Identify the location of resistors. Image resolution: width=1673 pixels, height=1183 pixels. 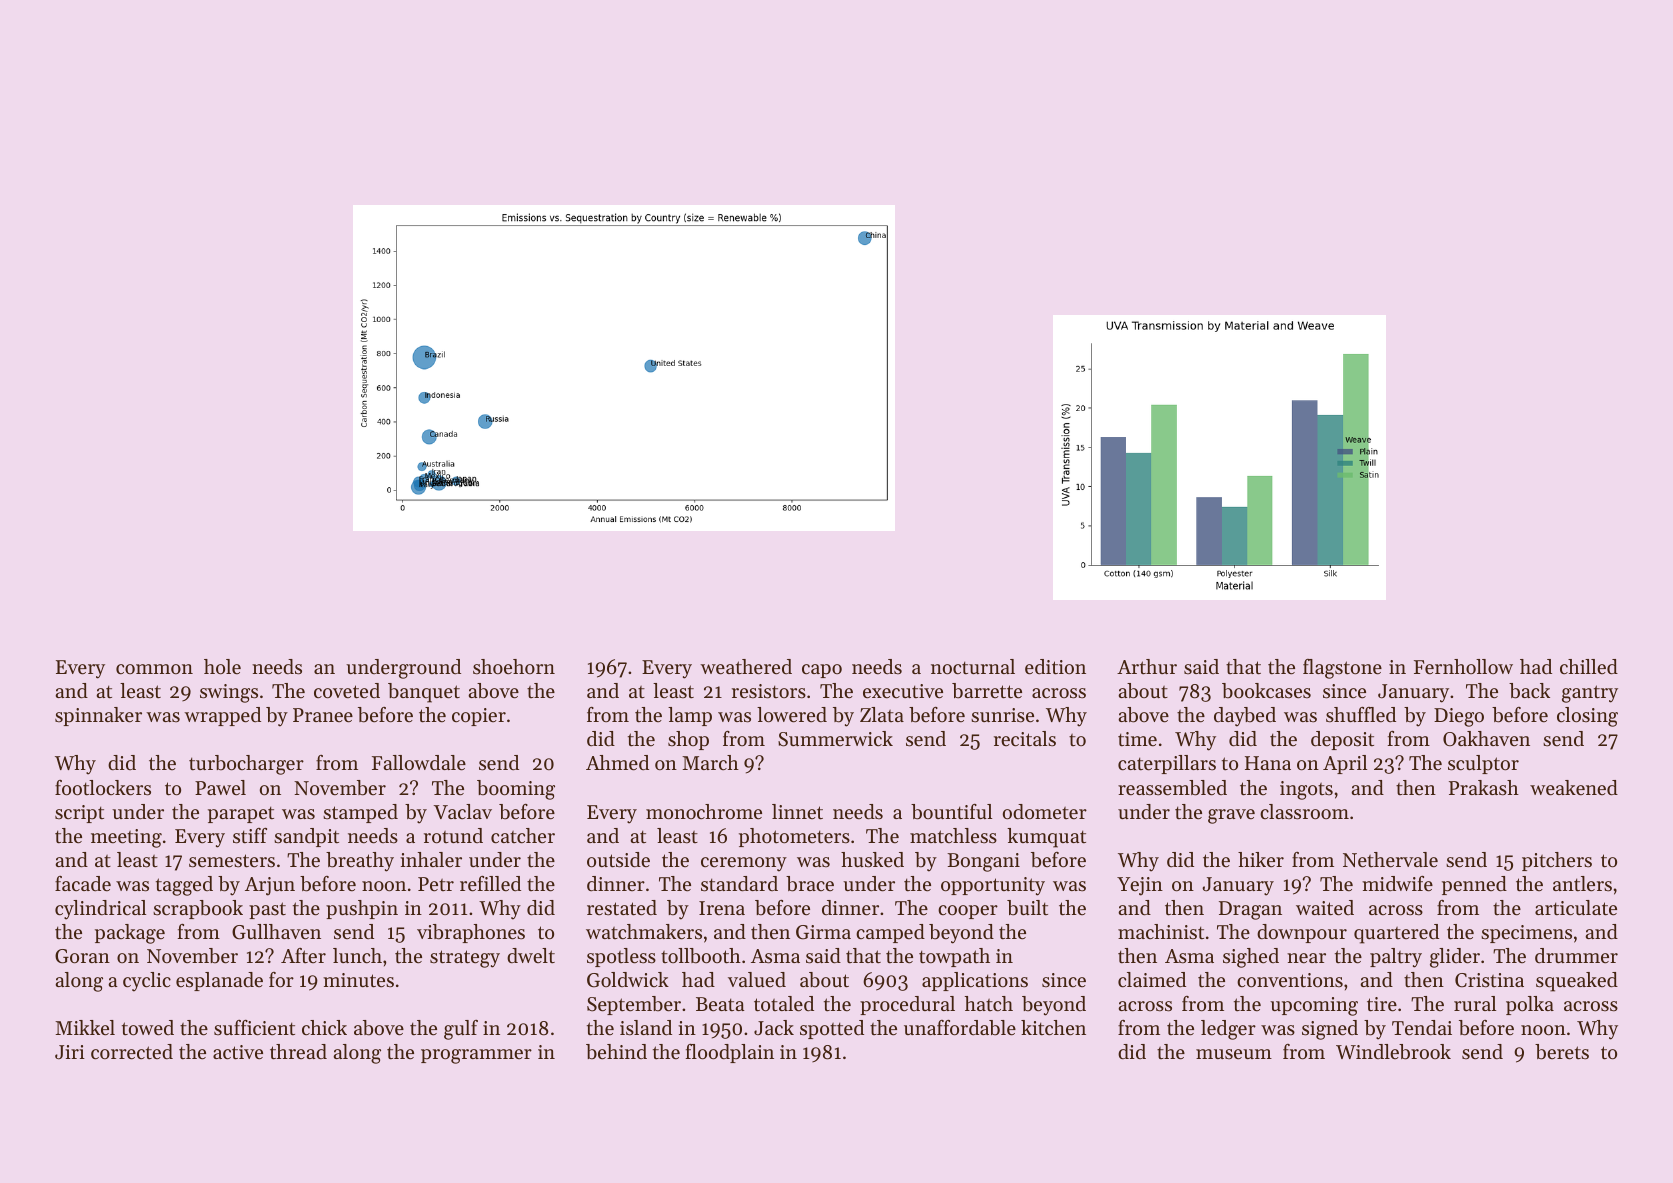
(769, 691).
